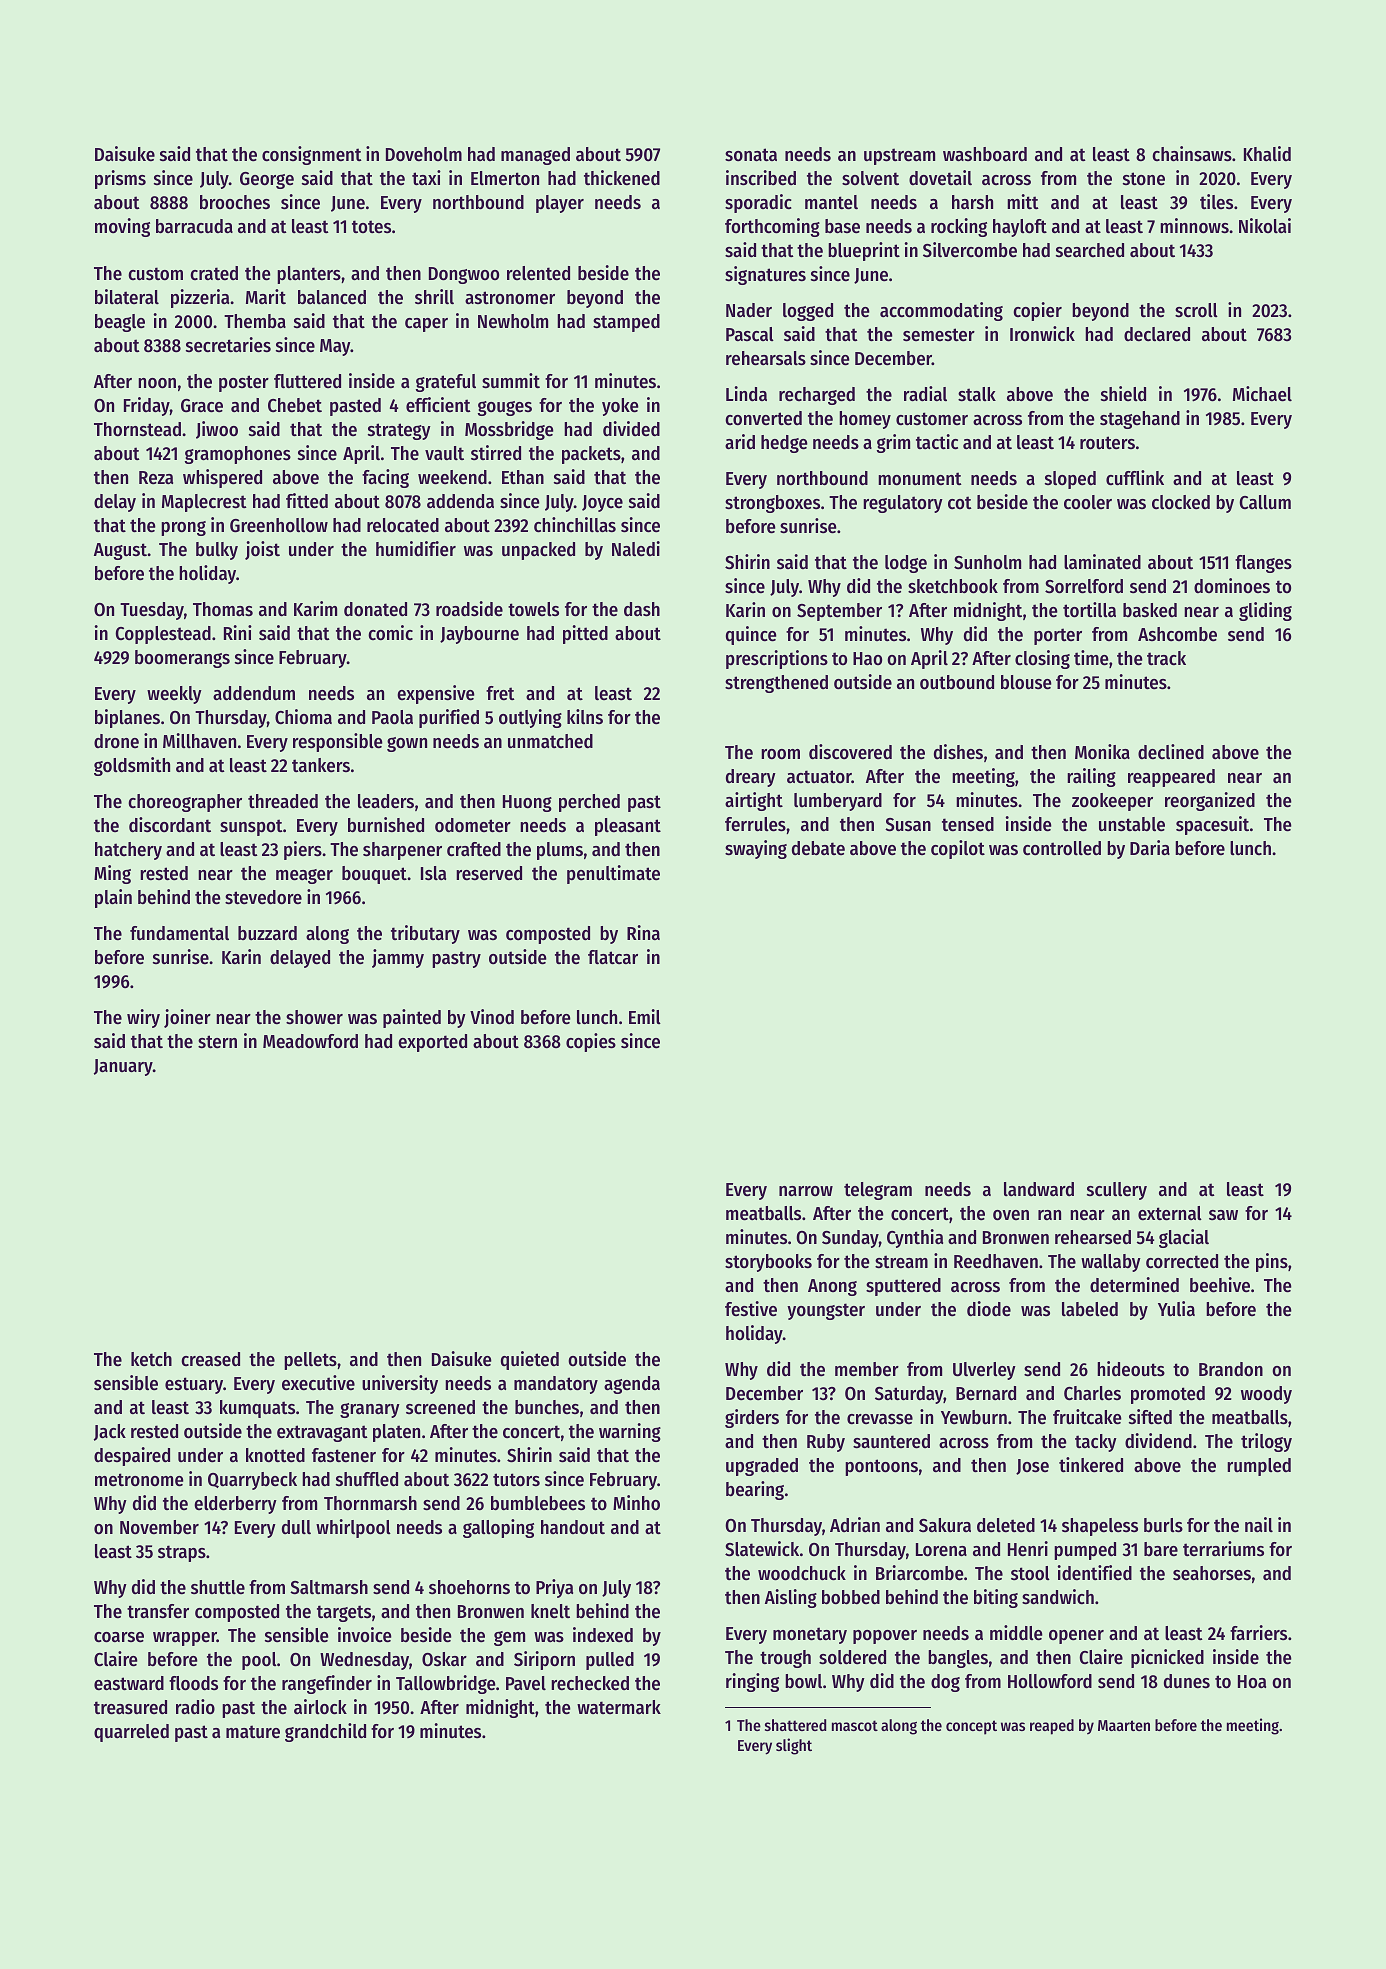 The height and width of the screenshot is (1969, 1386). What do you see at coordinates (312, 155) in the screenshot?
I see `consignment` at bounding box center [312, 155].
